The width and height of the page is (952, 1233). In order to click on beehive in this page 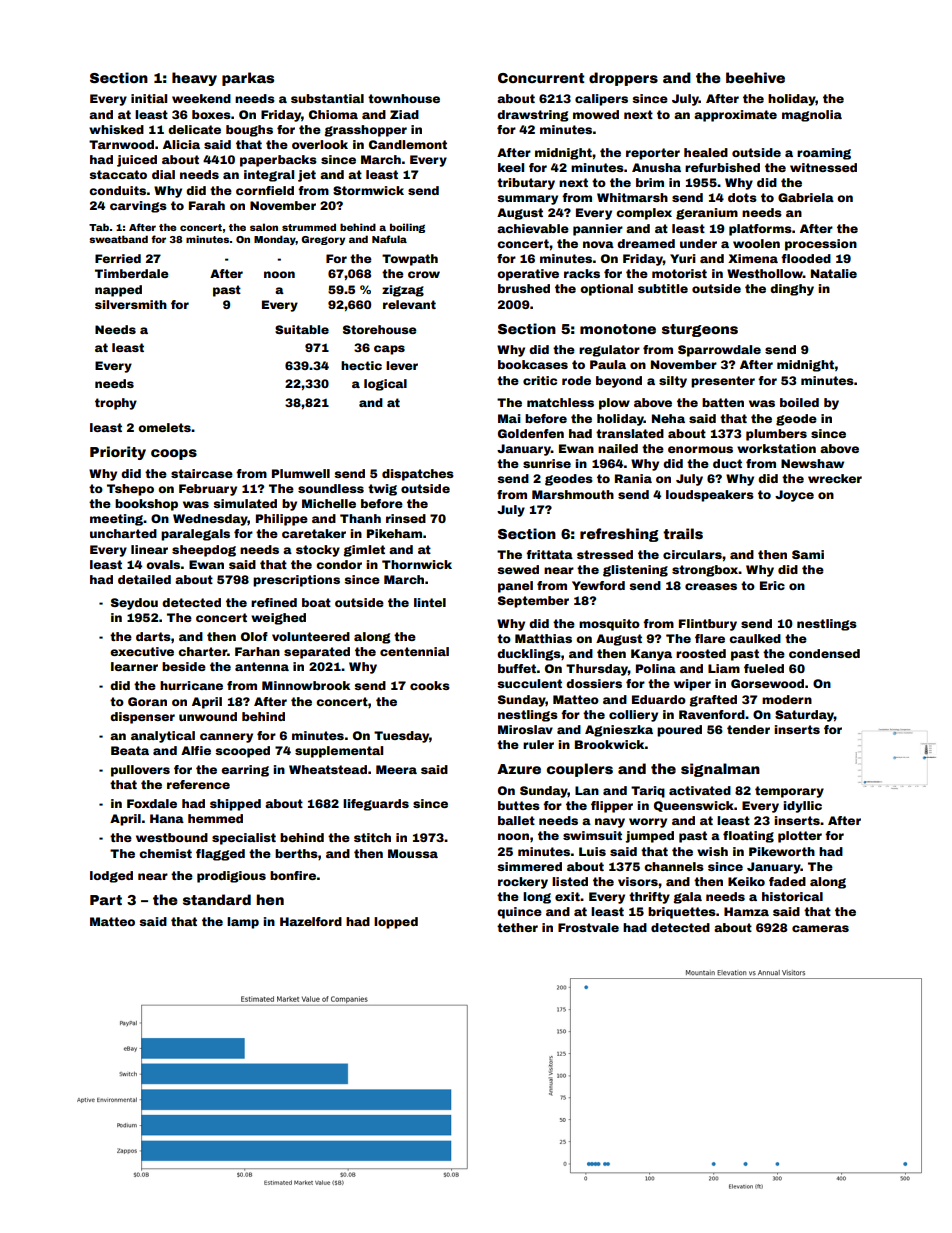, I will do `click(755, 77)`.
